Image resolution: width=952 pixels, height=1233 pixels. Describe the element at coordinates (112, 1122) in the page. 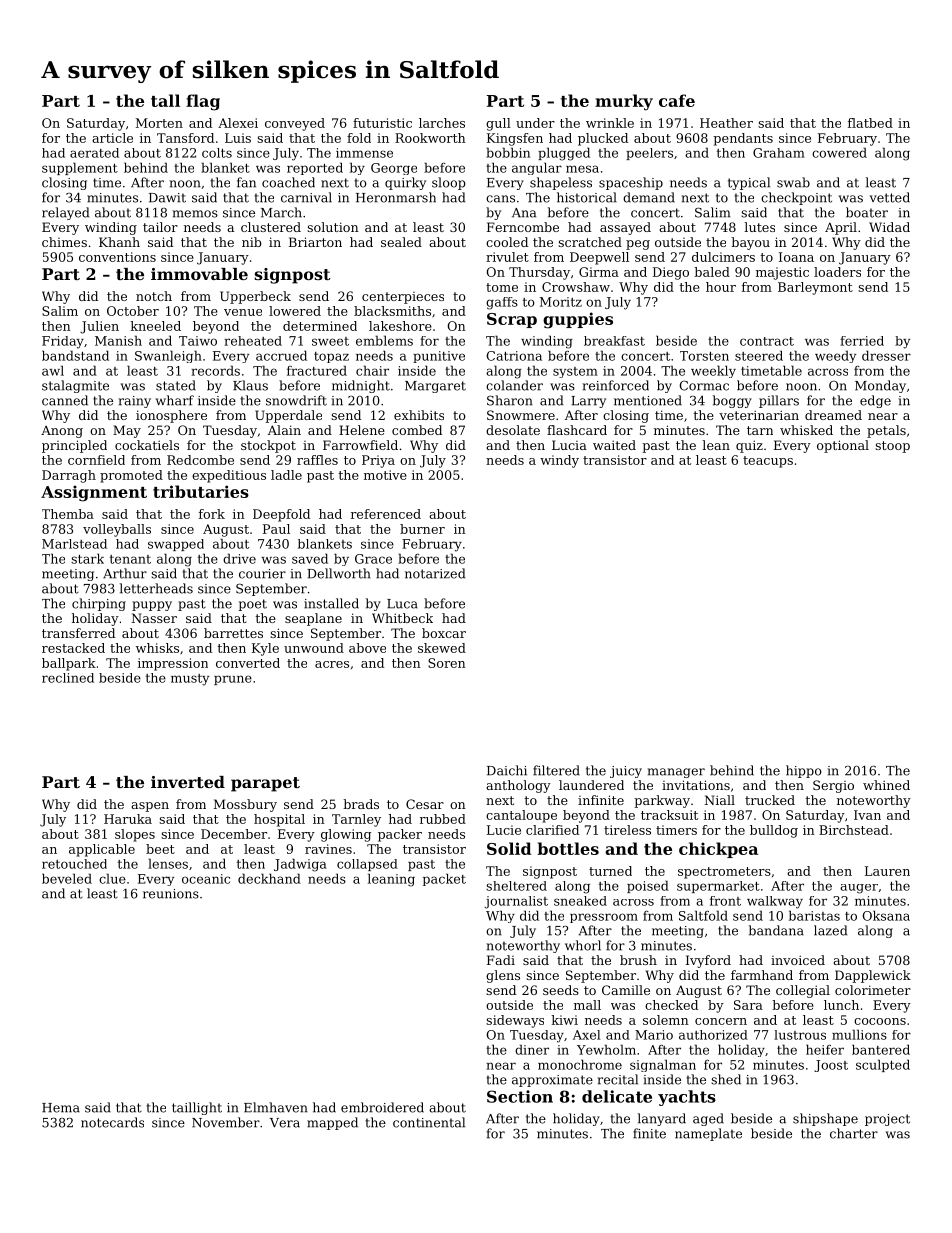

I see `notecards` at that location.
